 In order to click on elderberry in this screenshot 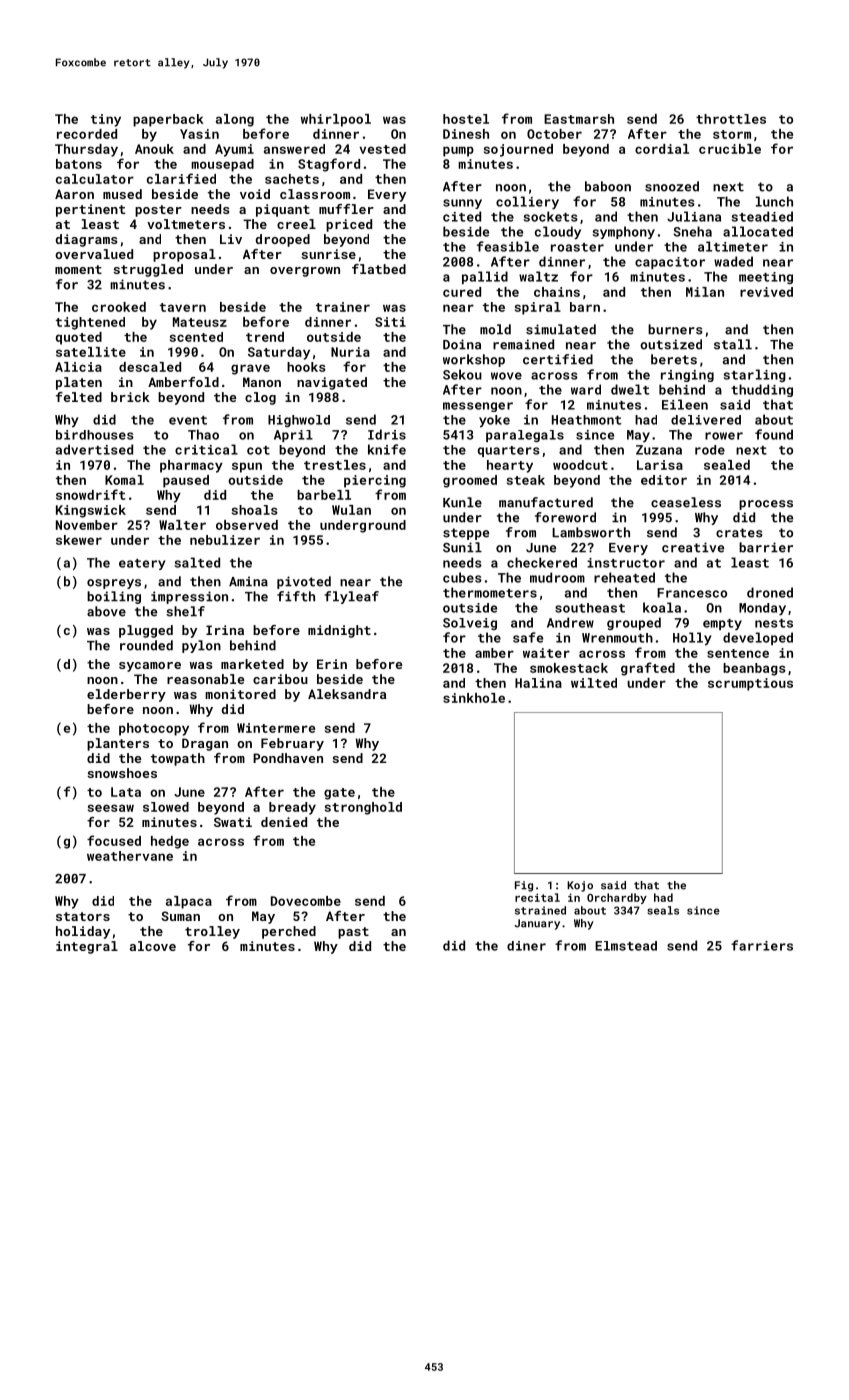, I will do `click(126, 695)`.
